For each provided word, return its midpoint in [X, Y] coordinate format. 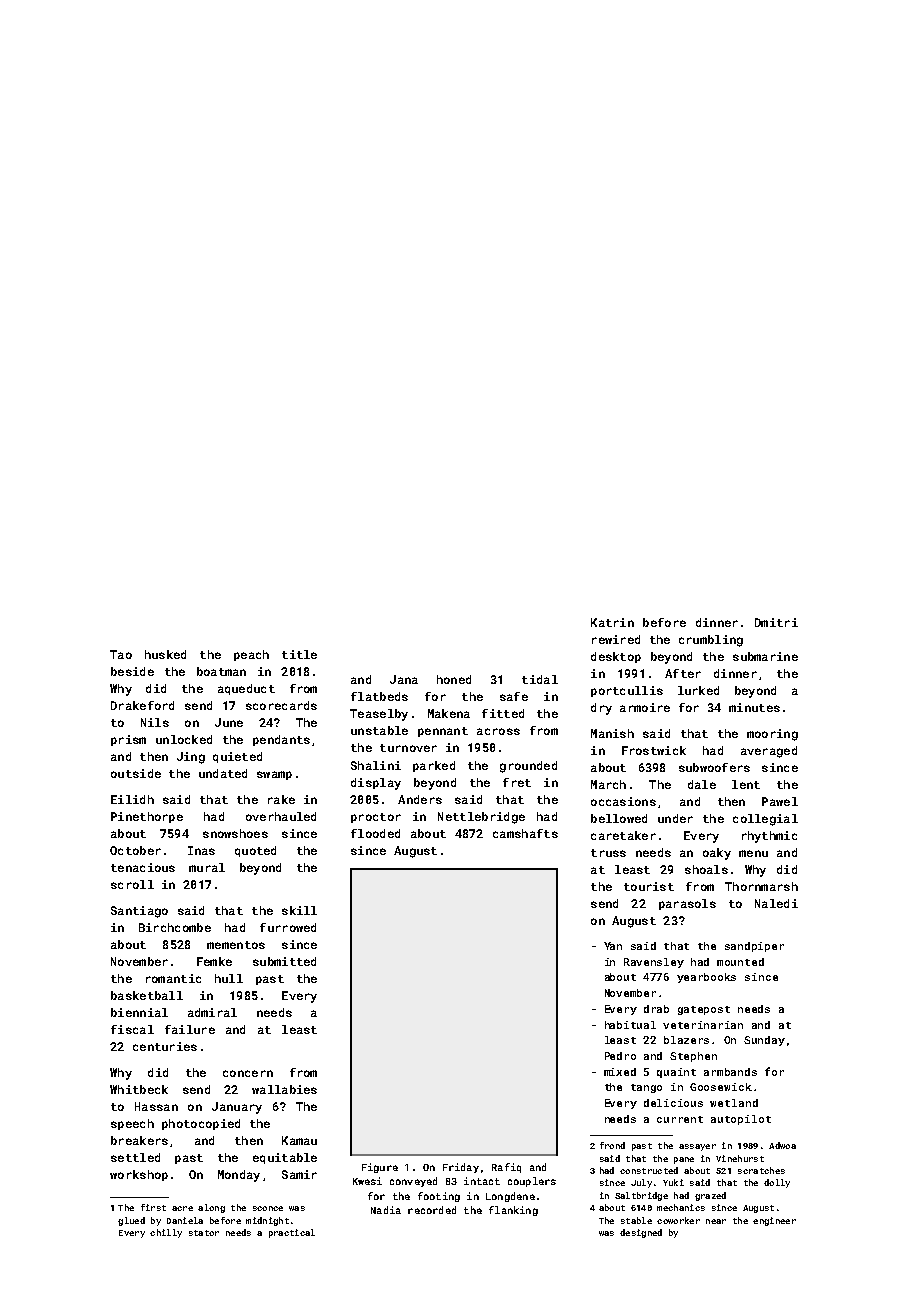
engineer [774, 1221]
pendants [281, 740]
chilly [166, 1233]
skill [299, 910]
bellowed [619, 818]
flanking [513, 1211]
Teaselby [379, 715]
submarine [765, 656]
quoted [255, 851]
